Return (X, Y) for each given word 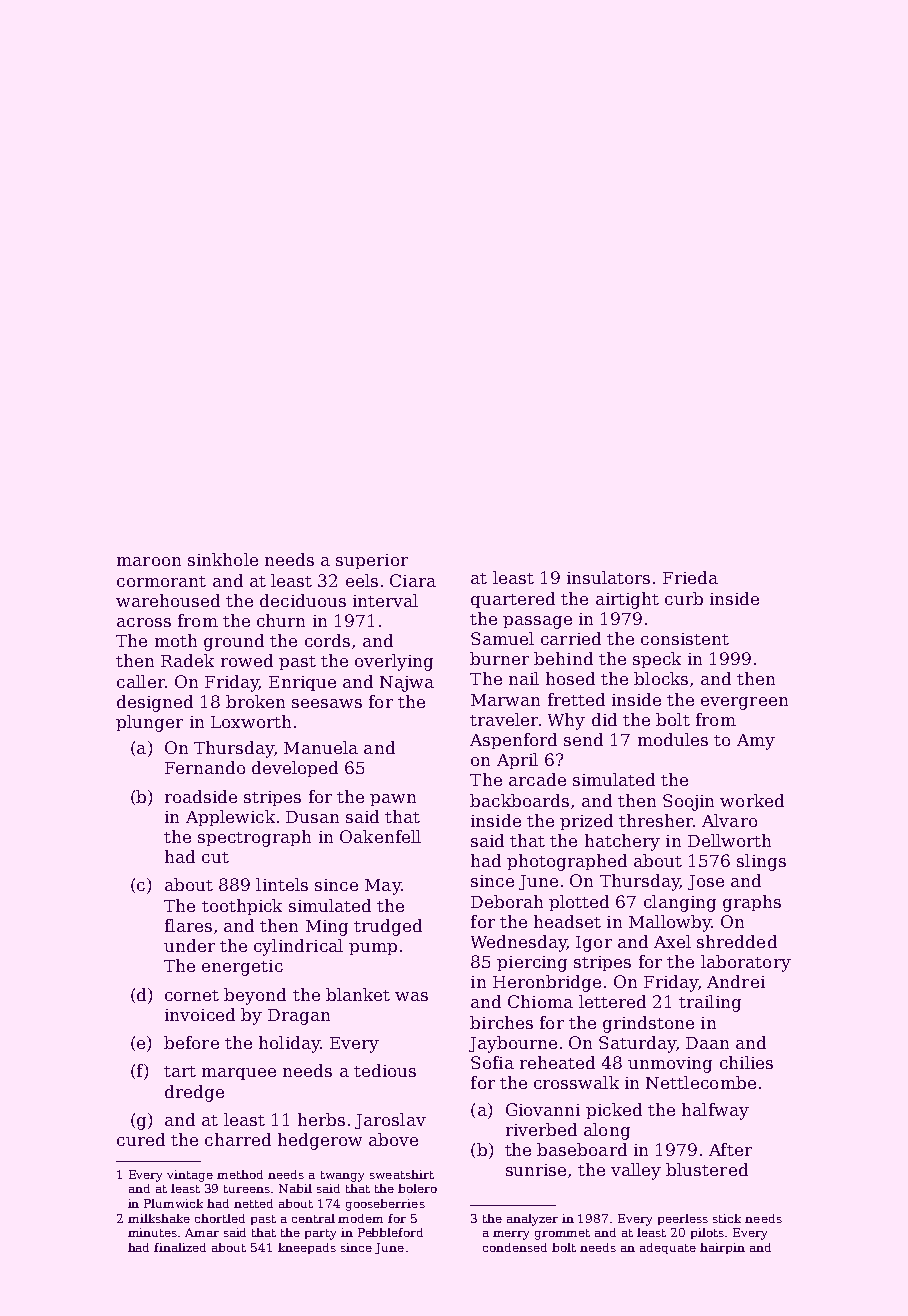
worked (752, 800)
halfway (715, 1111)
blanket (358, 994)
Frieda (690, 577)
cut (215, 857)
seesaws (327, 703)
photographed (567, 862)
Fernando (205, 767)
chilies (746, 1062)
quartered (513, 600)
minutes (152, 1232)
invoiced (200, 1014)
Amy (756, 742)
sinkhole (223, 559)
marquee (239, 1074)
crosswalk (576, 1082)
